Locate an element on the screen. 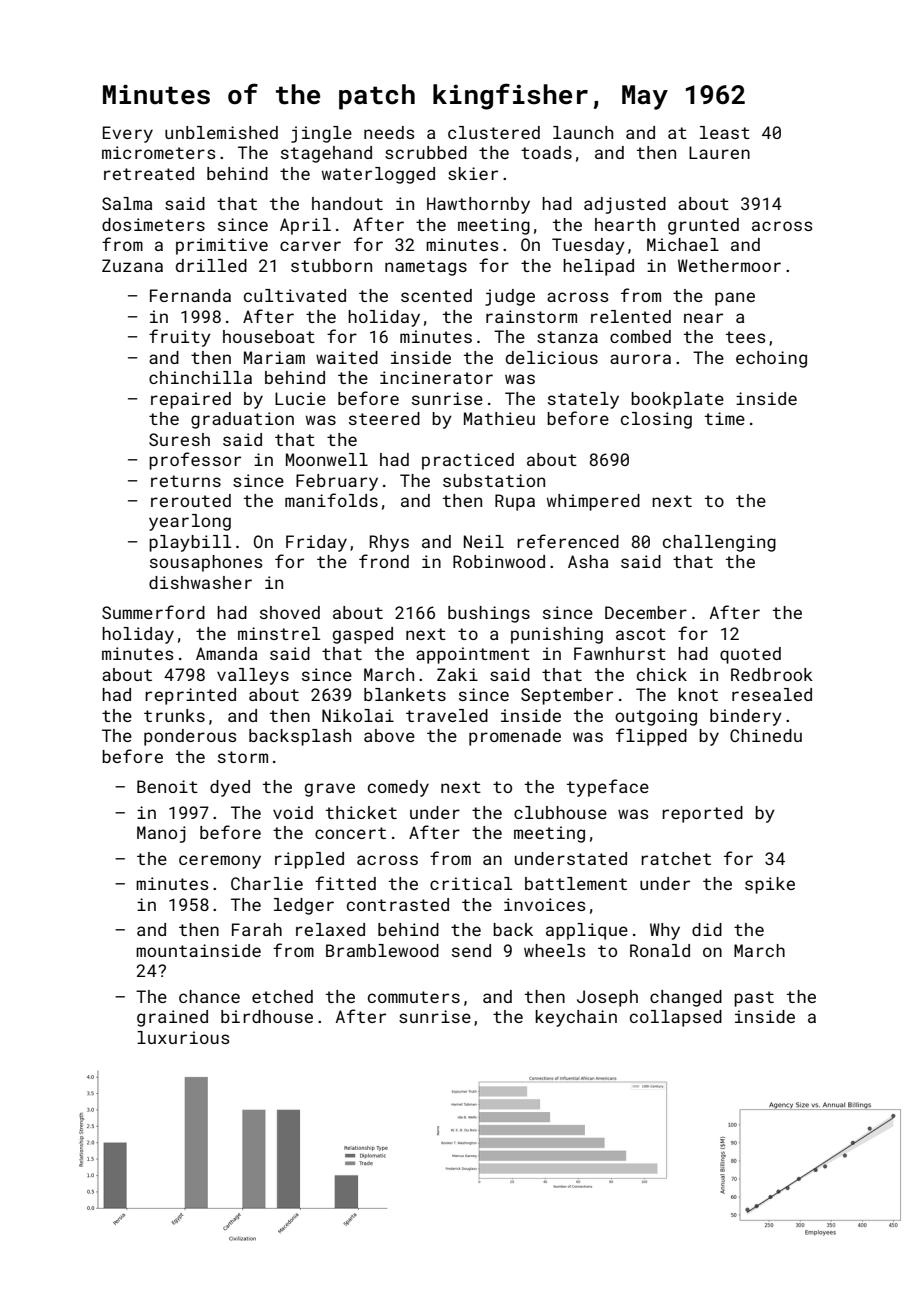 The height and width of the screenshot is (1308, 924). bindery is located at coordinates (746, 717).
